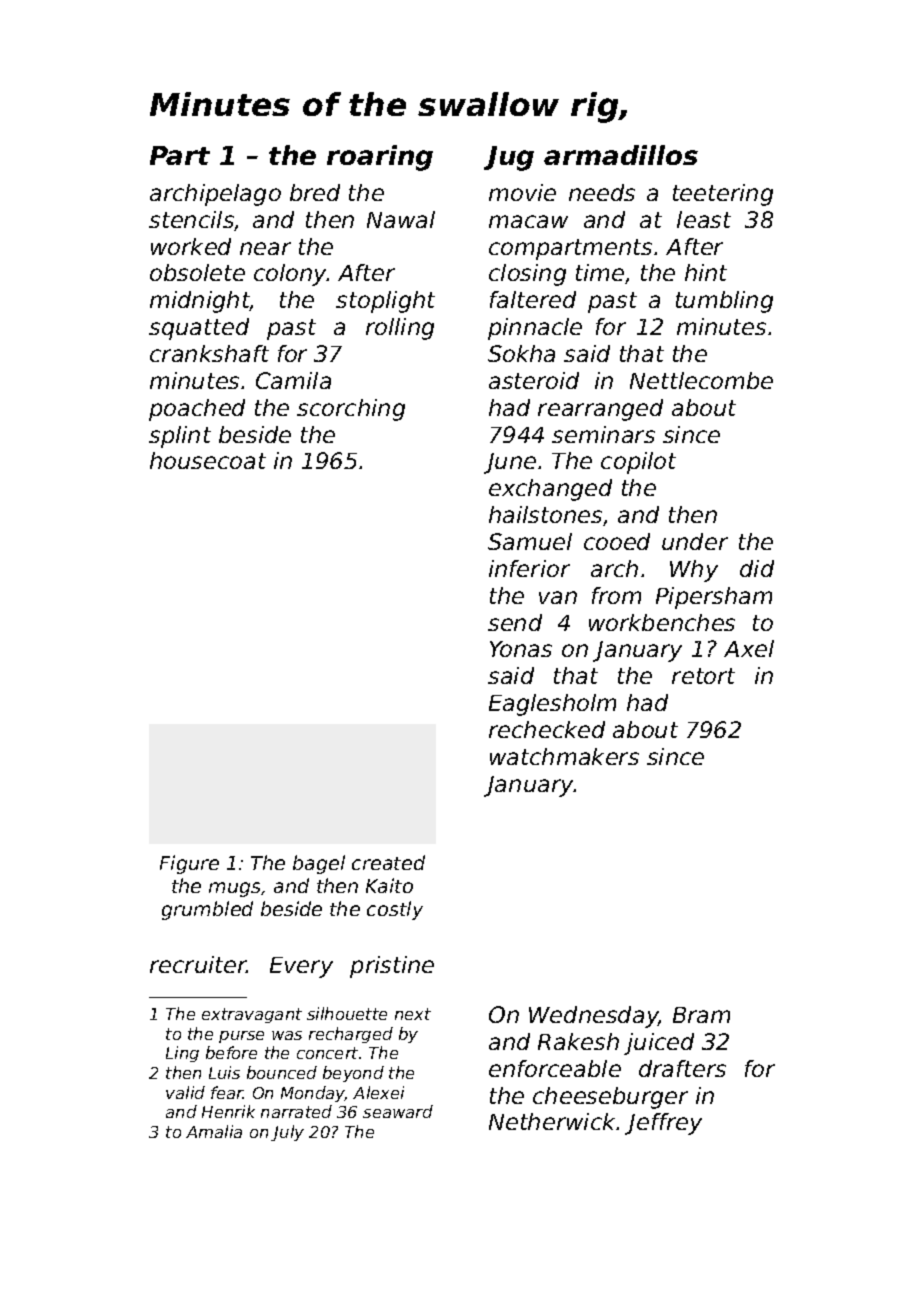 This screenshot has width=924, height=1311. I want to click on stencils, so click(192, 221).
